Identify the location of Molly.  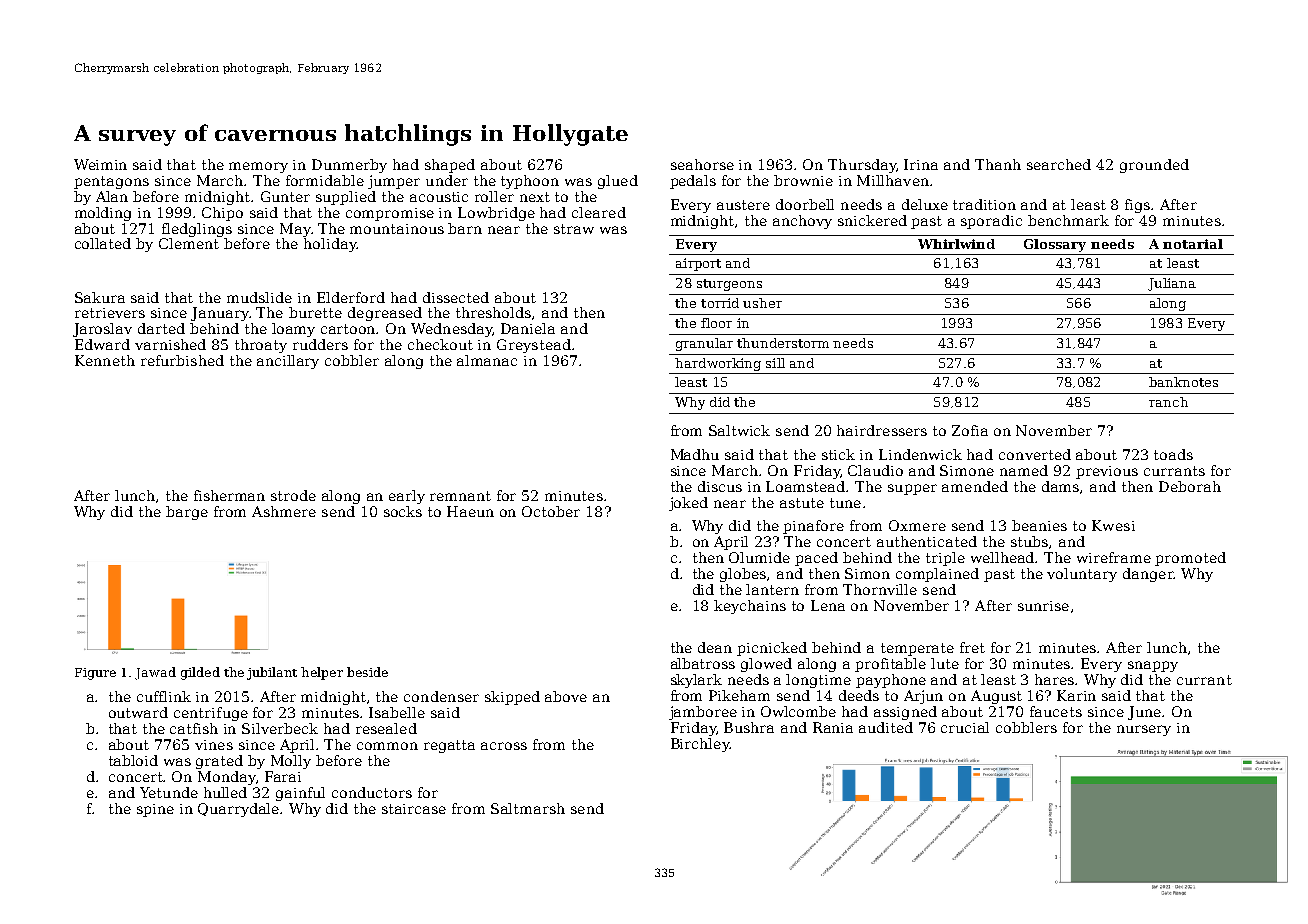
(291, 762).
